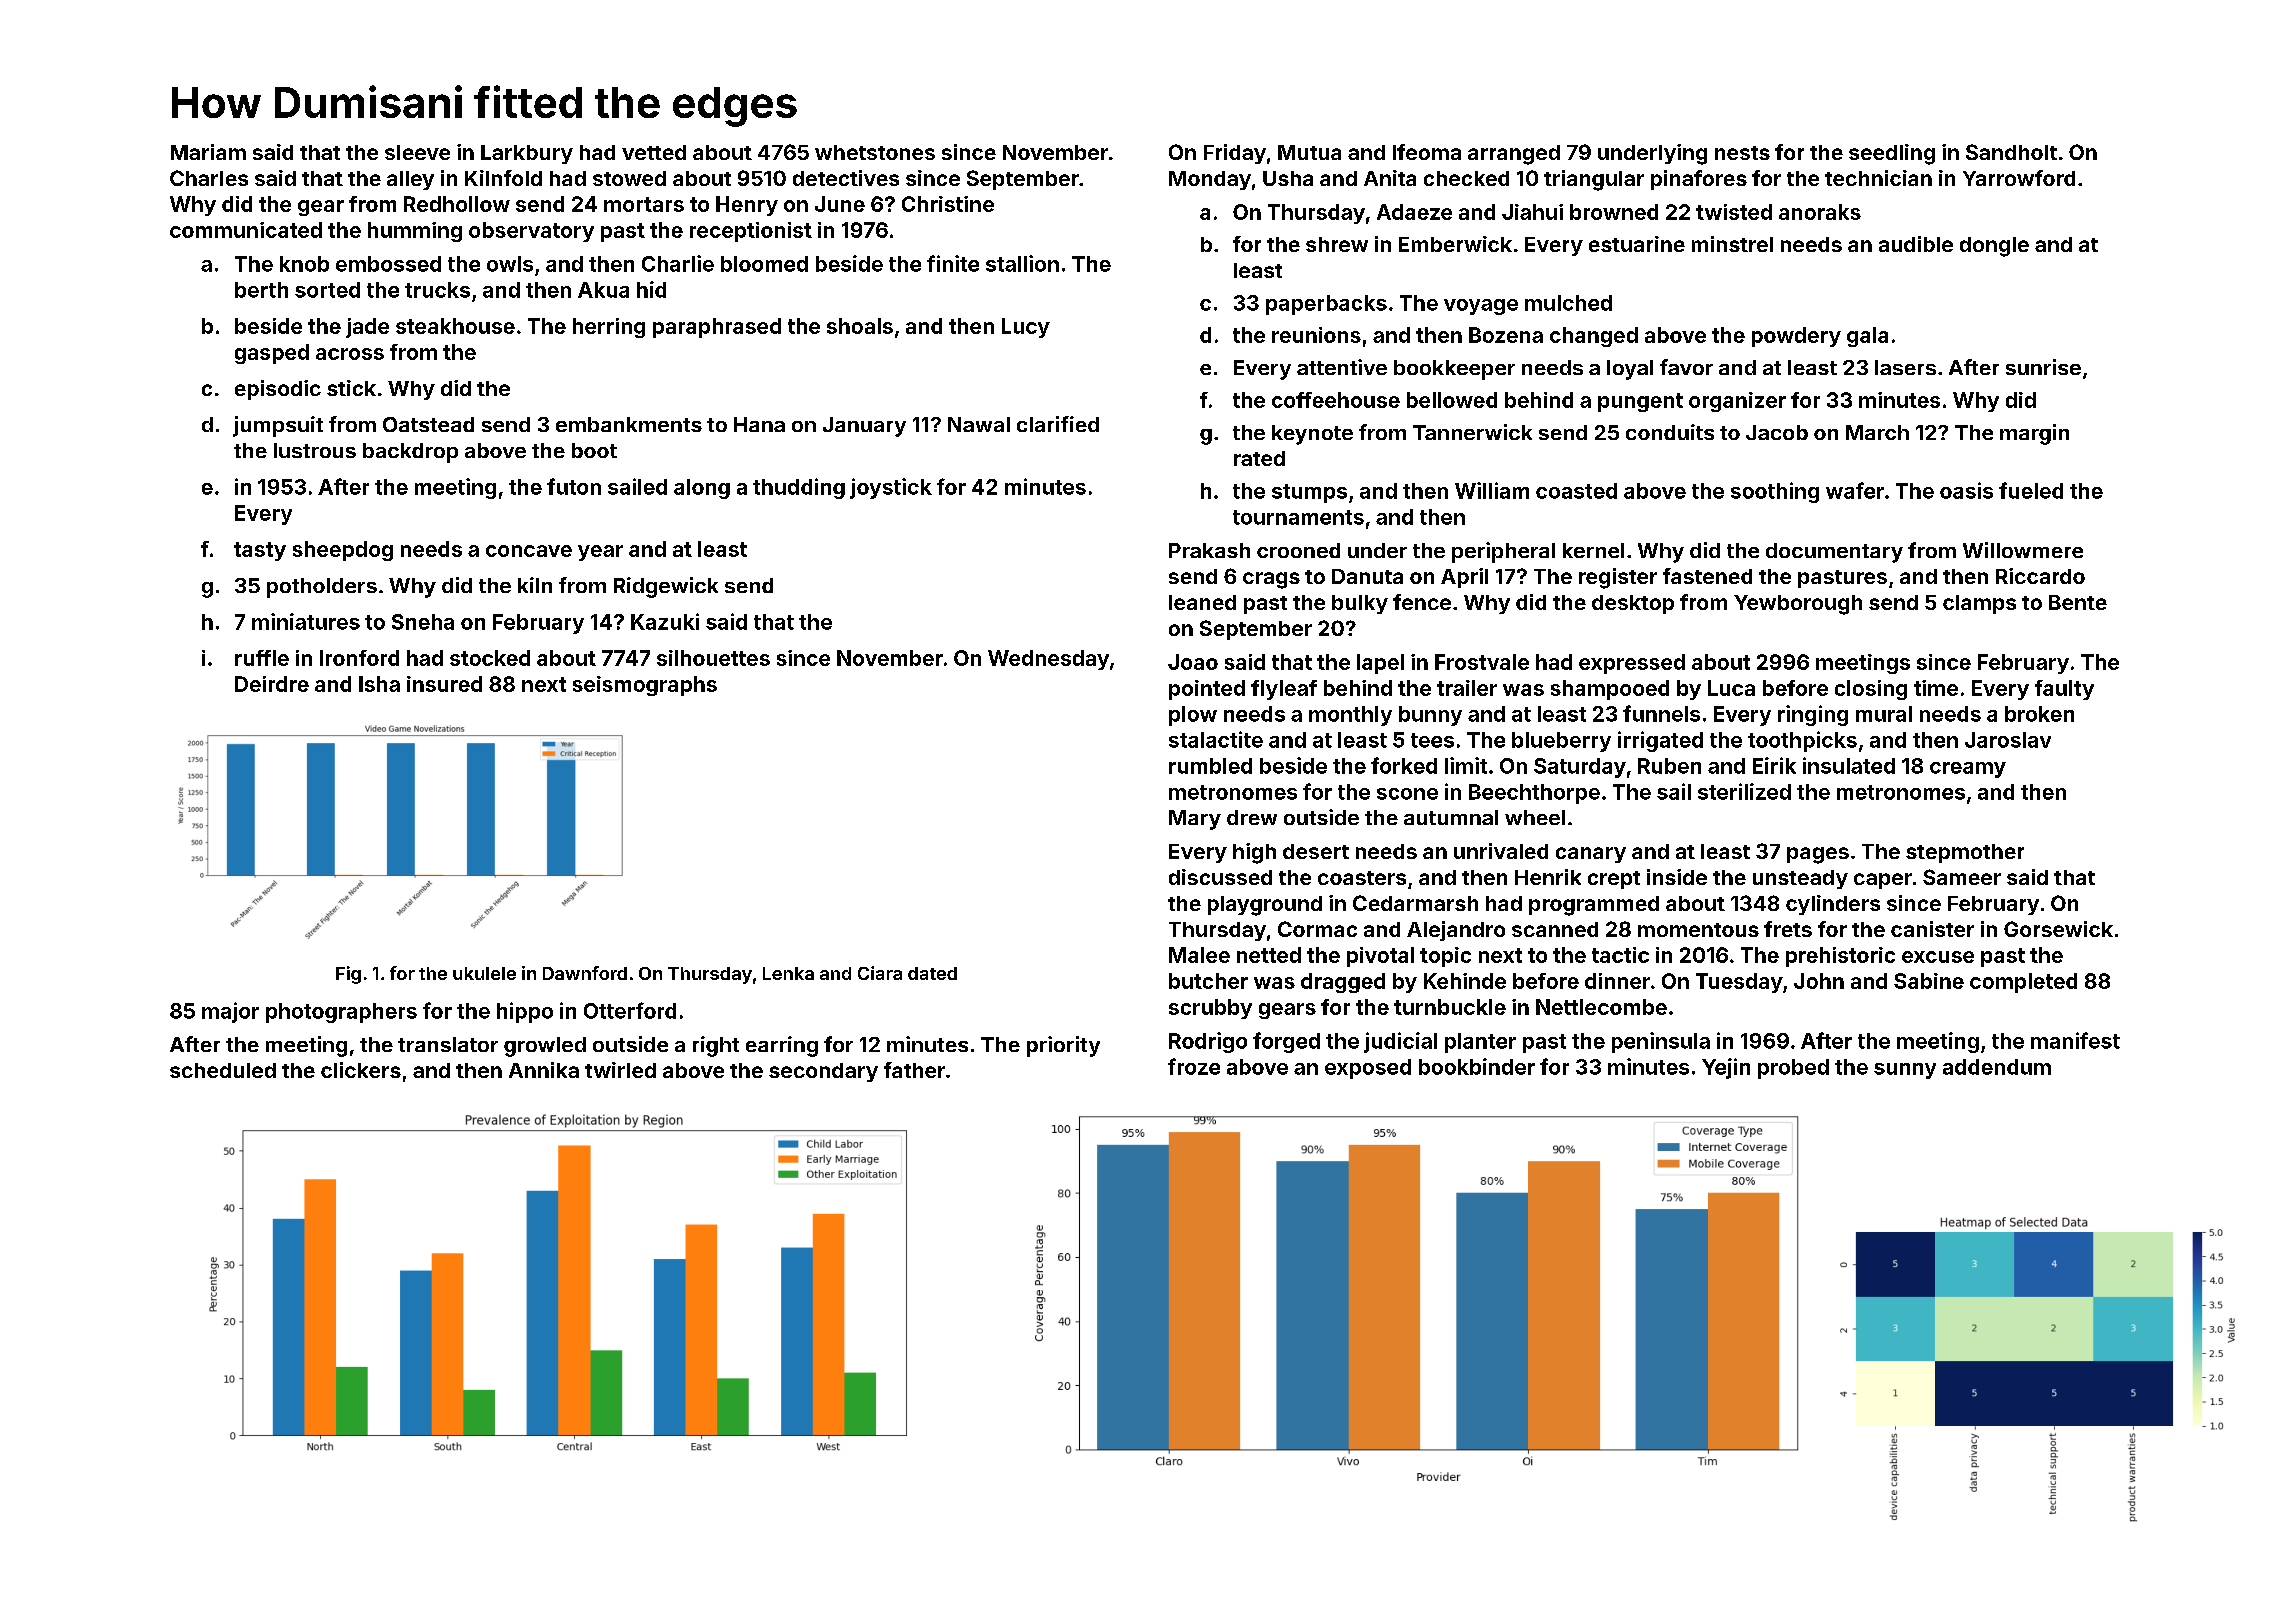 The image size is (2292, 1620). I want to click on rated, so click(1259, 458).
